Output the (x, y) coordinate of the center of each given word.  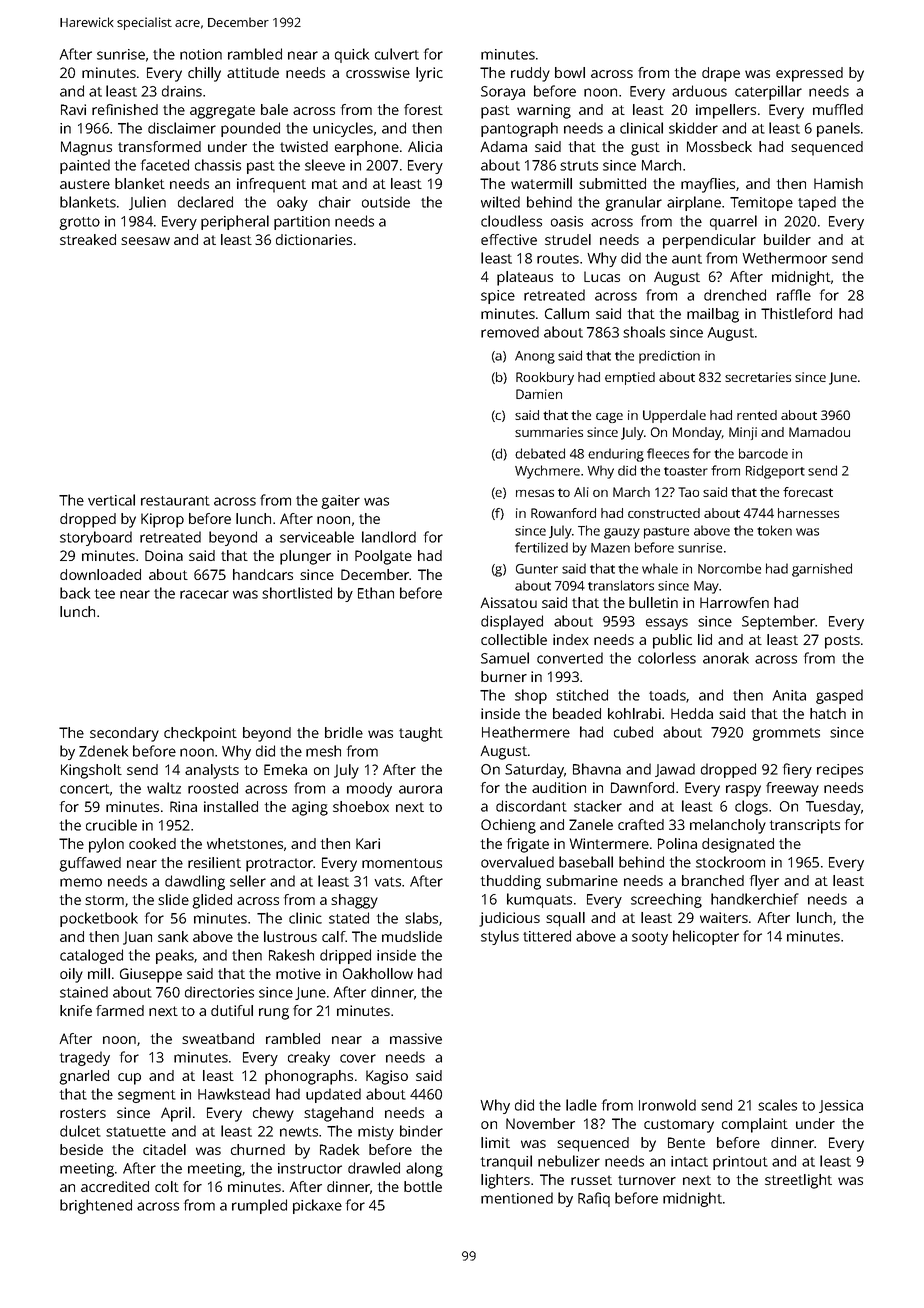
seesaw (145, 241)
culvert (397, 54)
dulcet (80, 1131)
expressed (809, 74)
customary (679, 1126)
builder (787, 239)
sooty (650, 938)
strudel (568, 239)
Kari (368, 843)
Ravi (73, 109)
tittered (547, 936)
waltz (164, 788)
